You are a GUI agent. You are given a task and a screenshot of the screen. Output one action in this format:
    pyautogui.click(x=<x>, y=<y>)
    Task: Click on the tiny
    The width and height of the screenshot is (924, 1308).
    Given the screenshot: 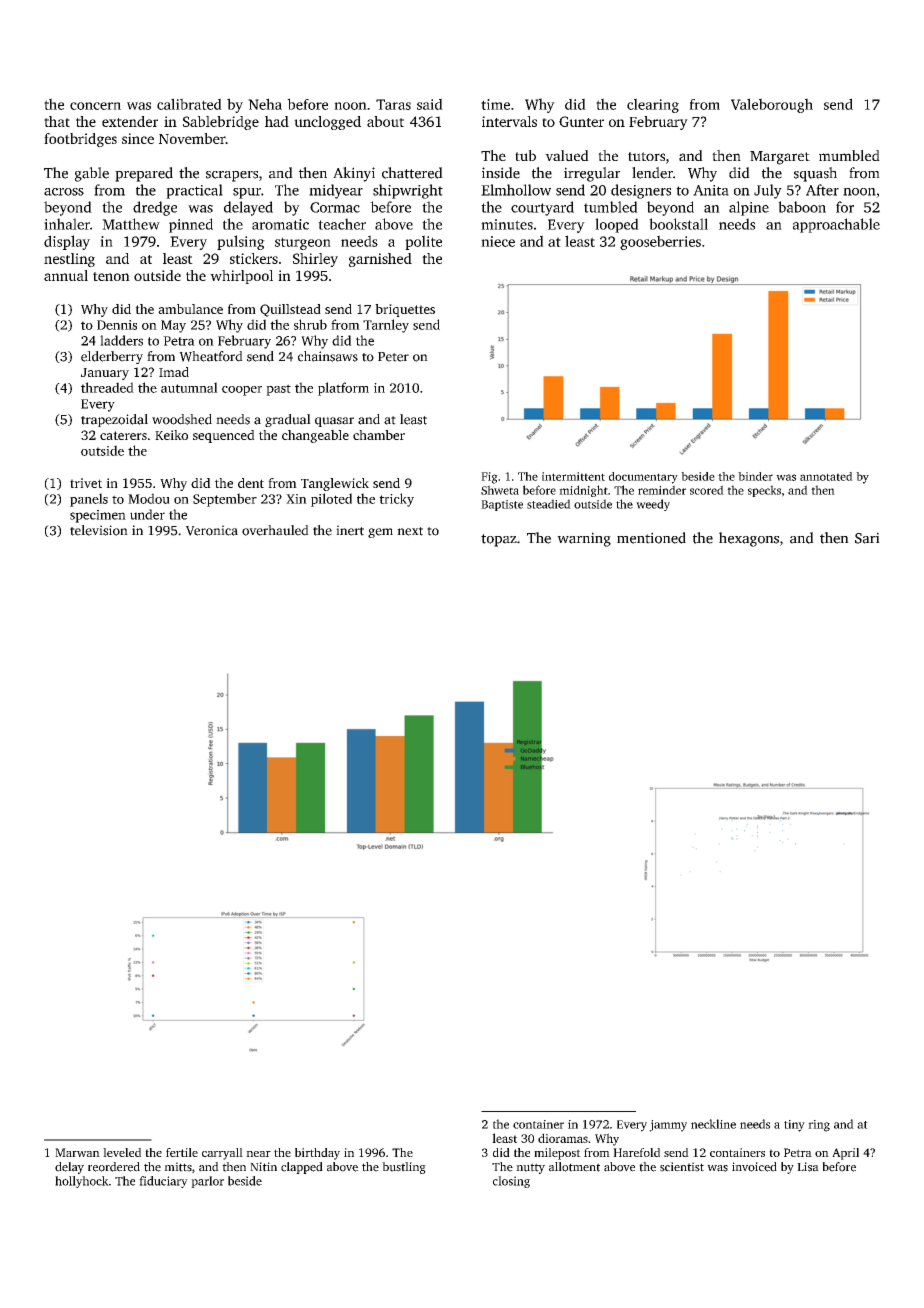 What is the action you would take?
    pyautogui.click(x=794, y=1126)
